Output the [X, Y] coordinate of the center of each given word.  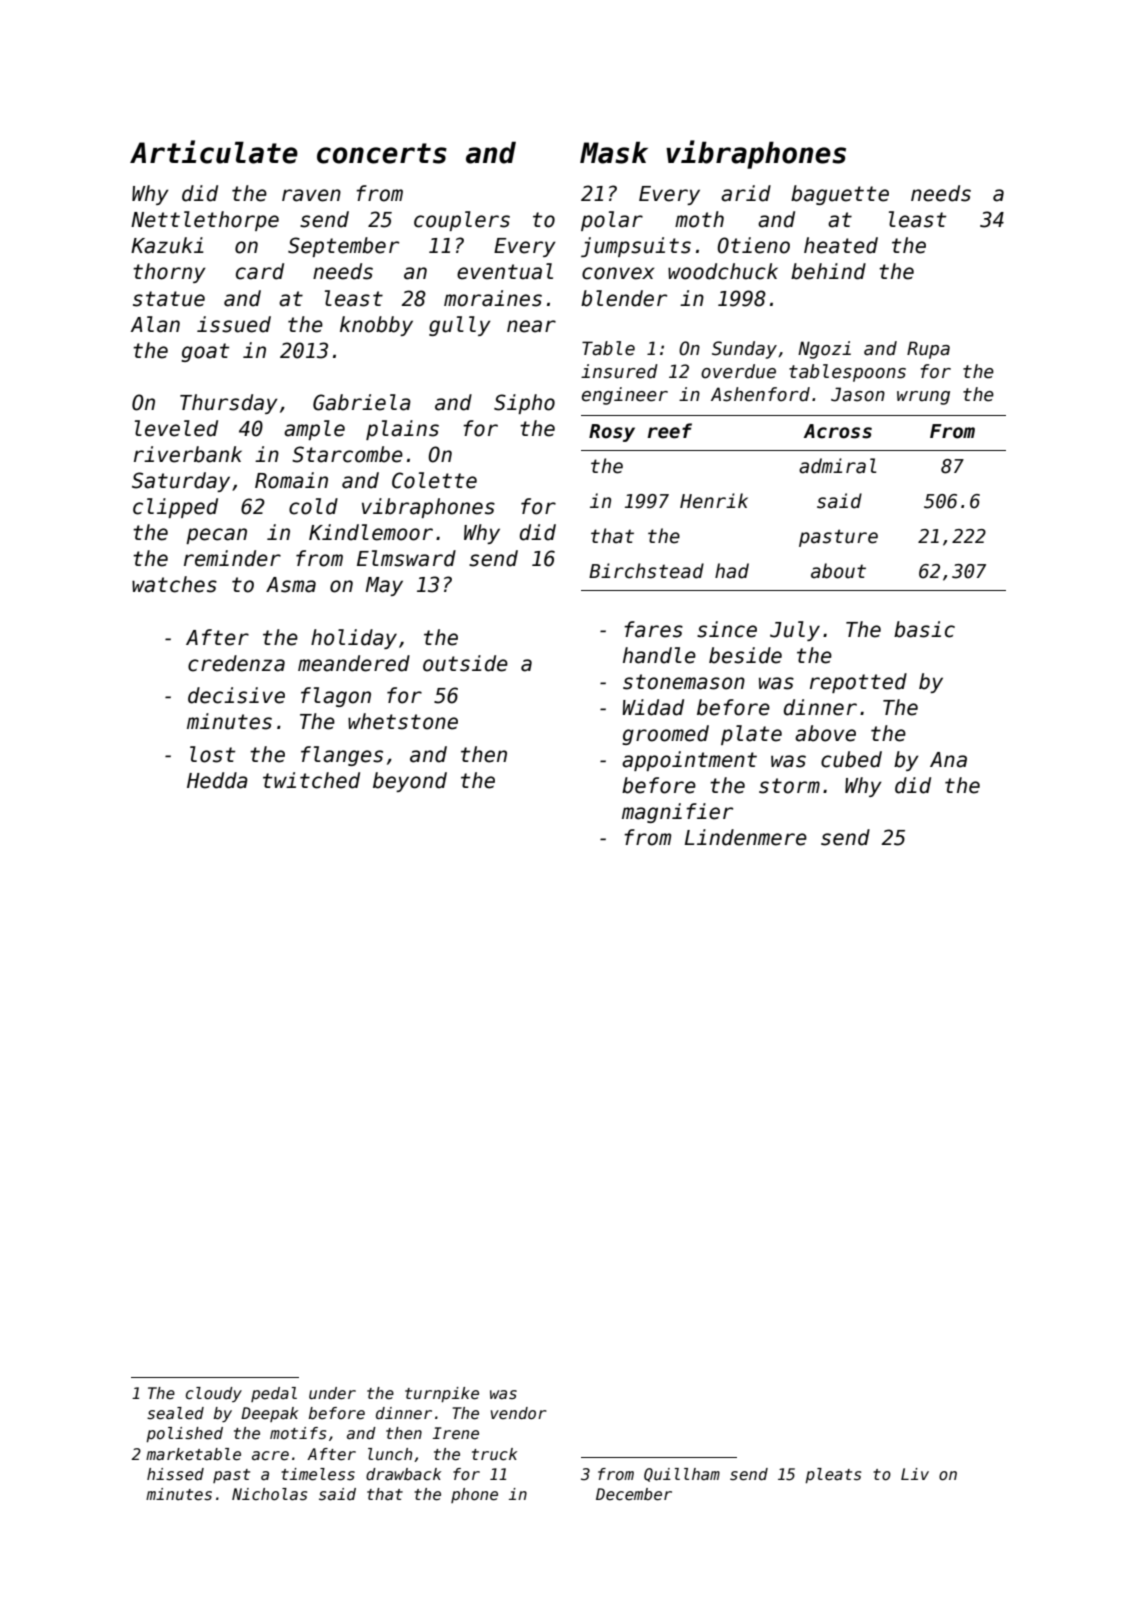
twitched [311, 780]
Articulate [214, 152]
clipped [175, 508]
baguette [840, 195]
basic [924, 629]
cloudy [214, 1394]
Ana [948, 760]
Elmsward [406, 558]
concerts [382, 153]
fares [653, 629]
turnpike [442, 1394]
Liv [915, 1474]
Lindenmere [746, 837]
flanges [342, 756]
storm [789, 786]
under [332, 1393]
